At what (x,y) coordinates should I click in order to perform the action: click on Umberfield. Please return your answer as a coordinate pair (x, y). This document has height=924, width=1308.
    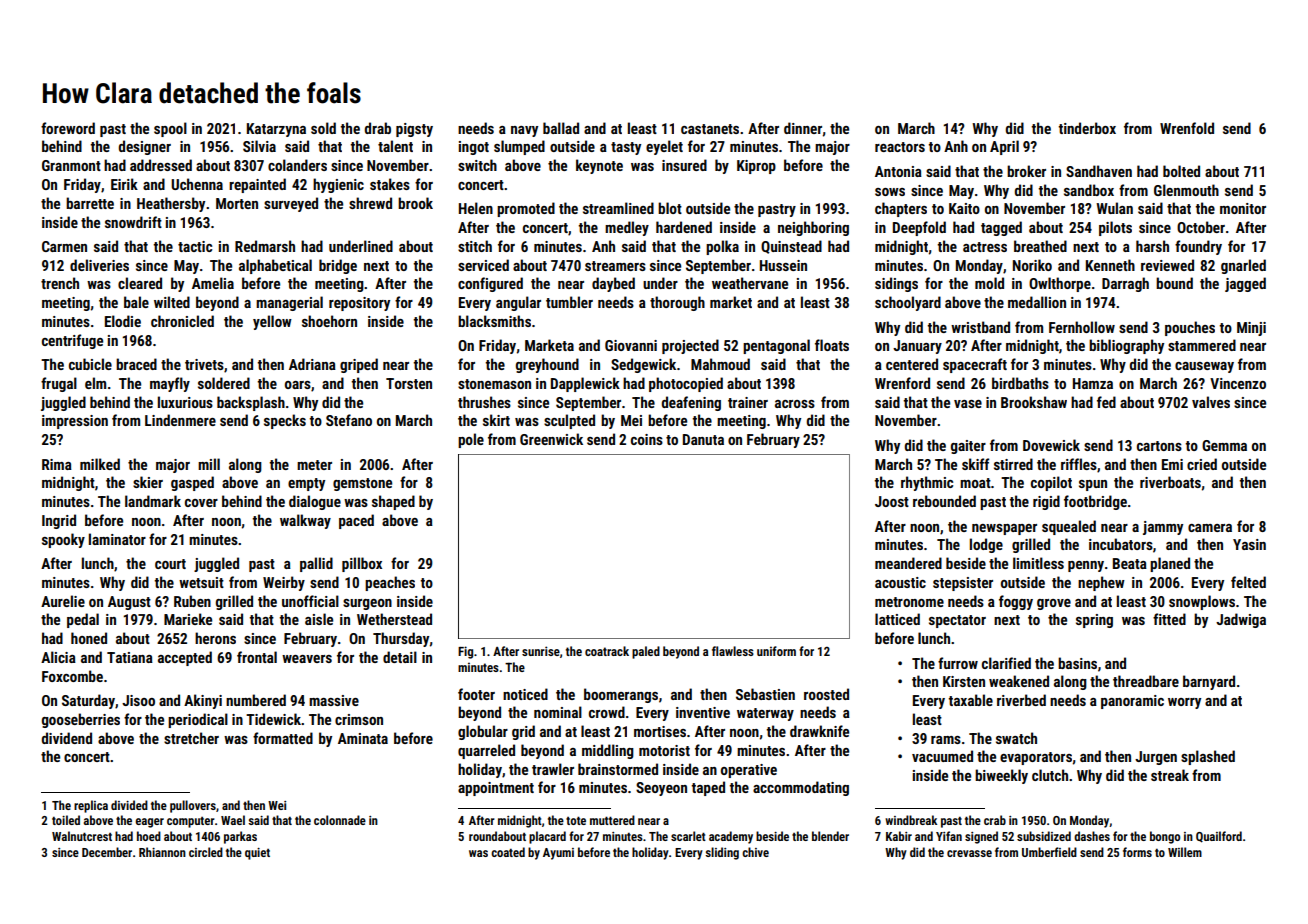
    Looking at the image, I should click on (1049, 852).
